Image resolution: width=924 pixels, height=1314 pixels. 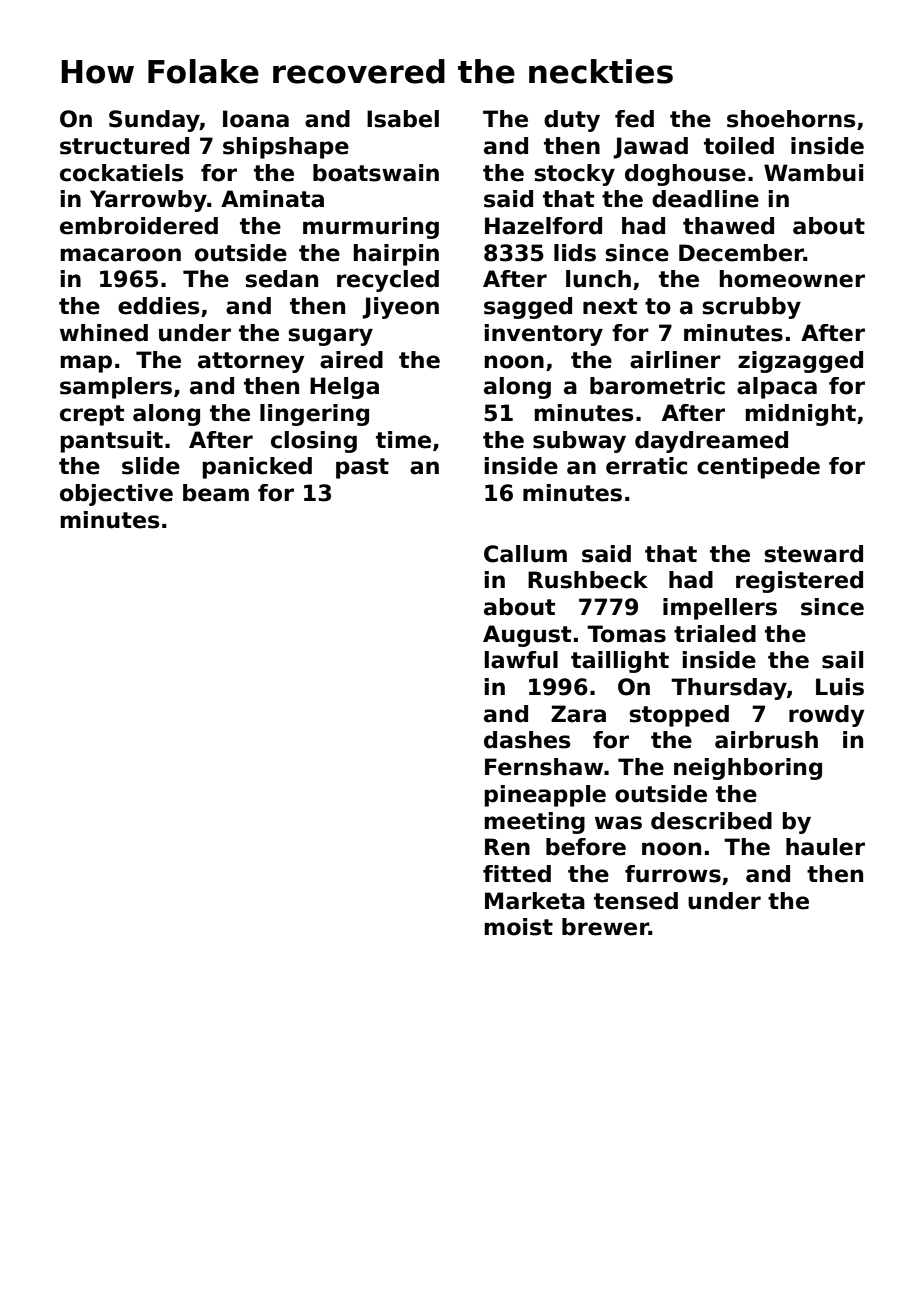 I want to click on tensed, so click(x=636, y=901).
